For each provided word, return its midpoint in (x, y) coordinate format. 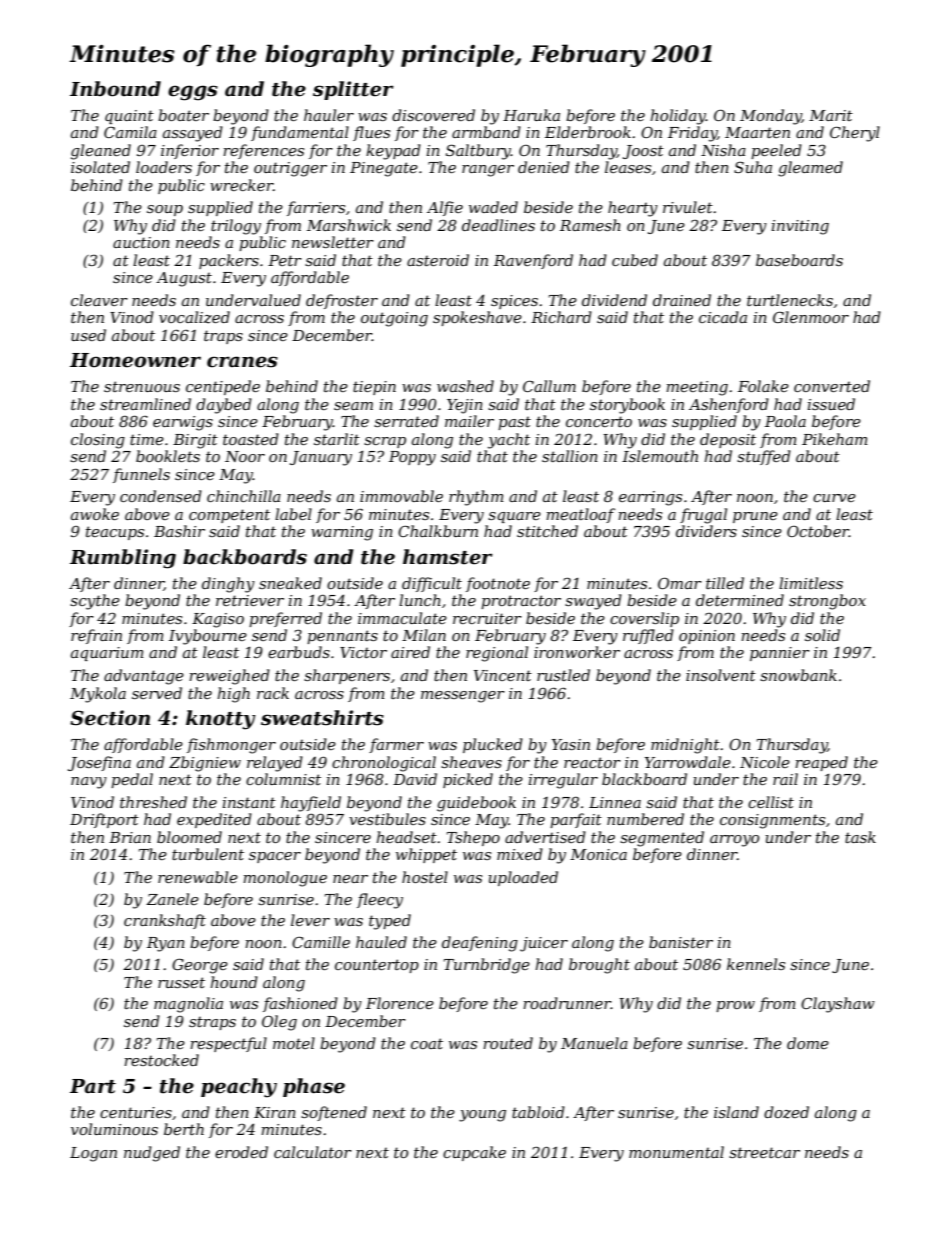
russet (181, 982)
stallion (570, 456)
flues (371, 133)
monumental (676, 1152)
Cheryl (855, 134)
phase (314, 1087)
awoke (95, 514)
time (147, 439)
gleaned (101, 152)
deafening (480, 944)
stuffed (764, 457)
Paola (785, 421)
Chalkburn (438, 531)
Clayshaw (838, 1005)
